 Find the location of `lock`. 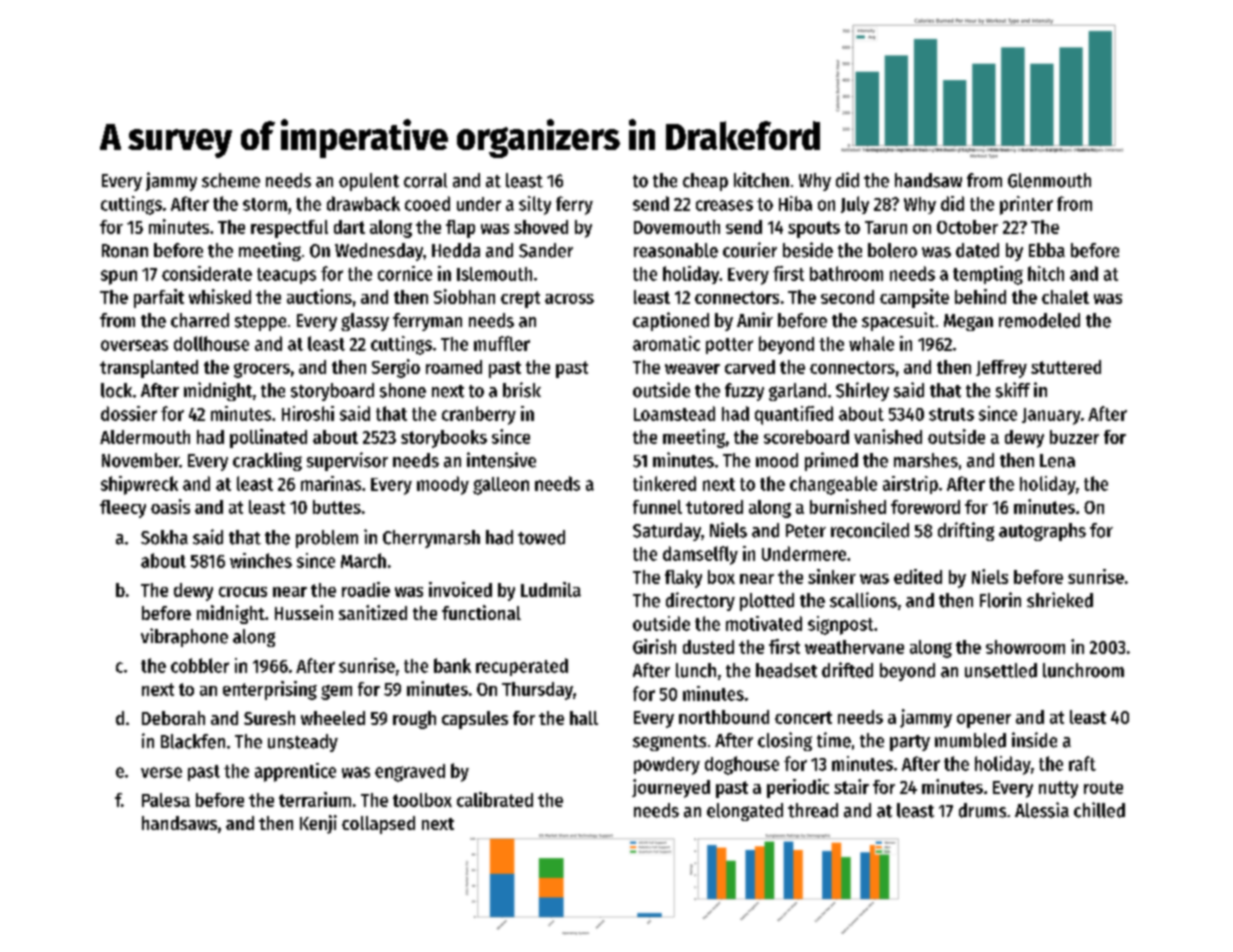

lock is located at coordinates (116, 390).
